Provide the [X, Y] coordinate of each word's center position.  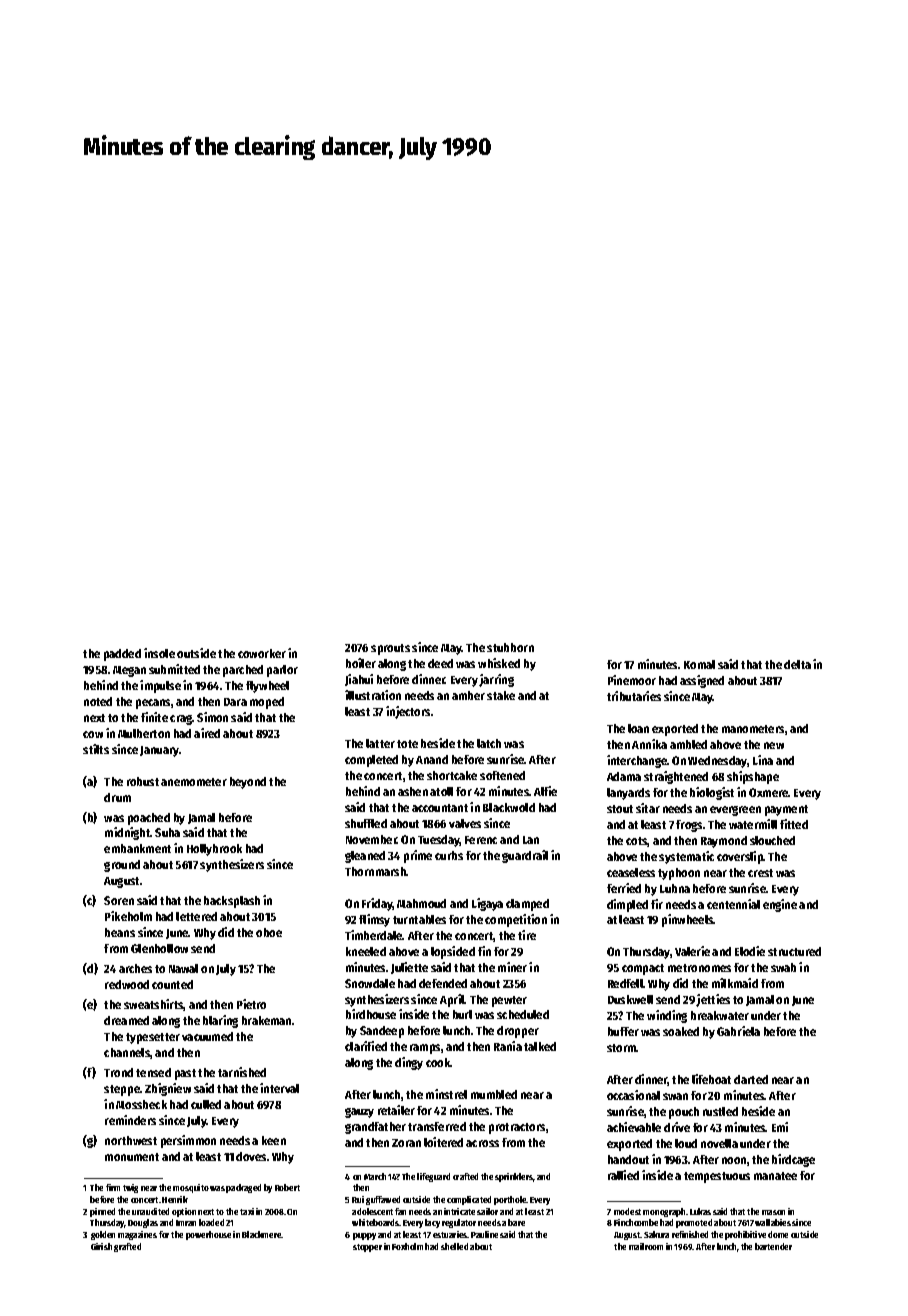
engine [780, 905]
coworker [262, 653]
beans [120, 932]
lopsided [453, 952]
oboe [269, 932]
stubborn [510, 647]
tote [407, 744]
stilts [96, 749]
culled [206, 1104]
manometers [753, 729]
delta [797, 664]
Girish [101, 1246]
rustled [720, 1111]
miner [512, 967]
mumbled [494, 1094]
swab [783, 967]
